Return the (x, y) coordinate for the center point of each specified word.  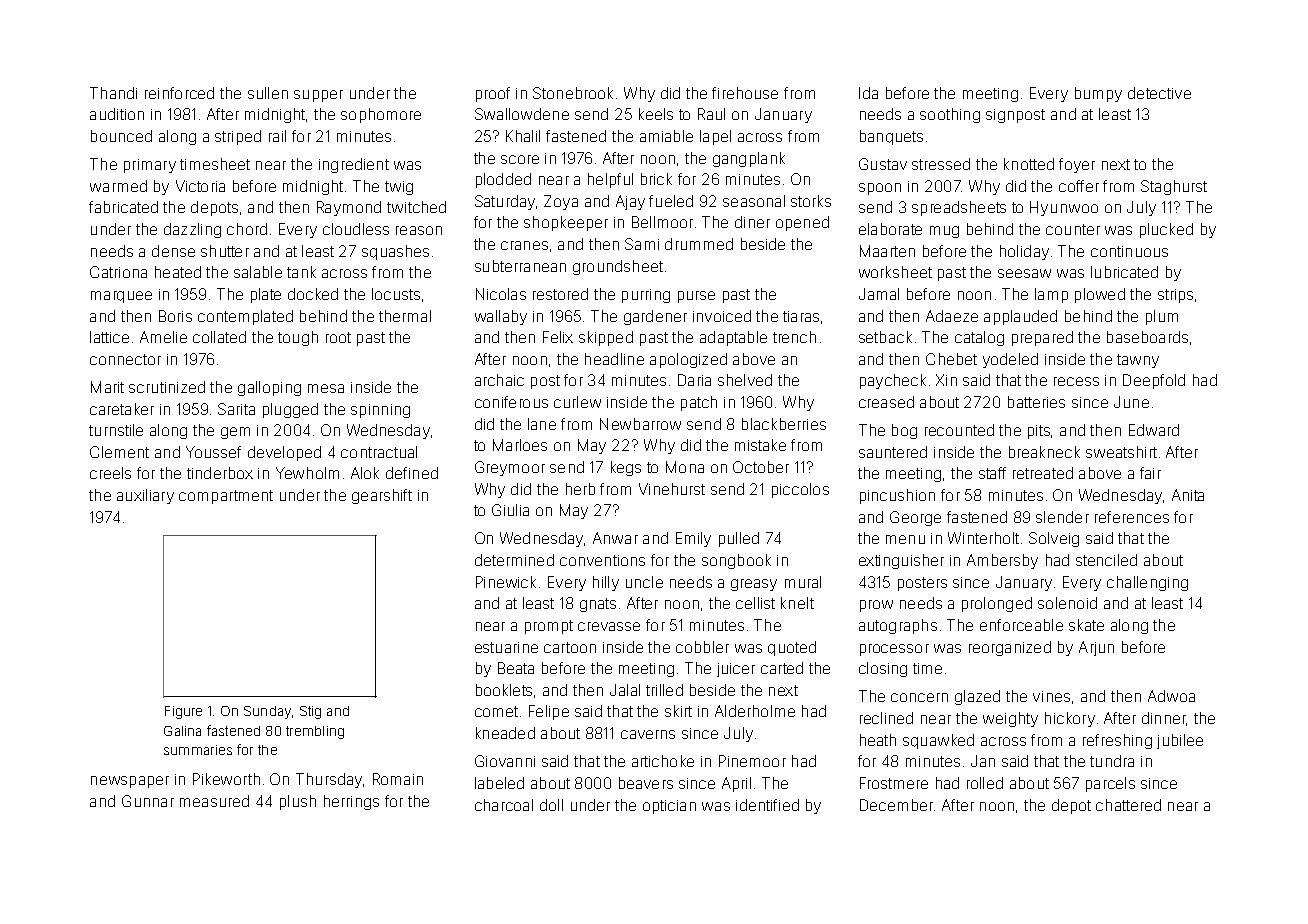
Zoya (561, 202)
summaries (198, 750)
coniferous (511, 402)
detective (1159, 93)
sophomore (381, 115)
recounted (959, 430)
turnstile (116, 430)
